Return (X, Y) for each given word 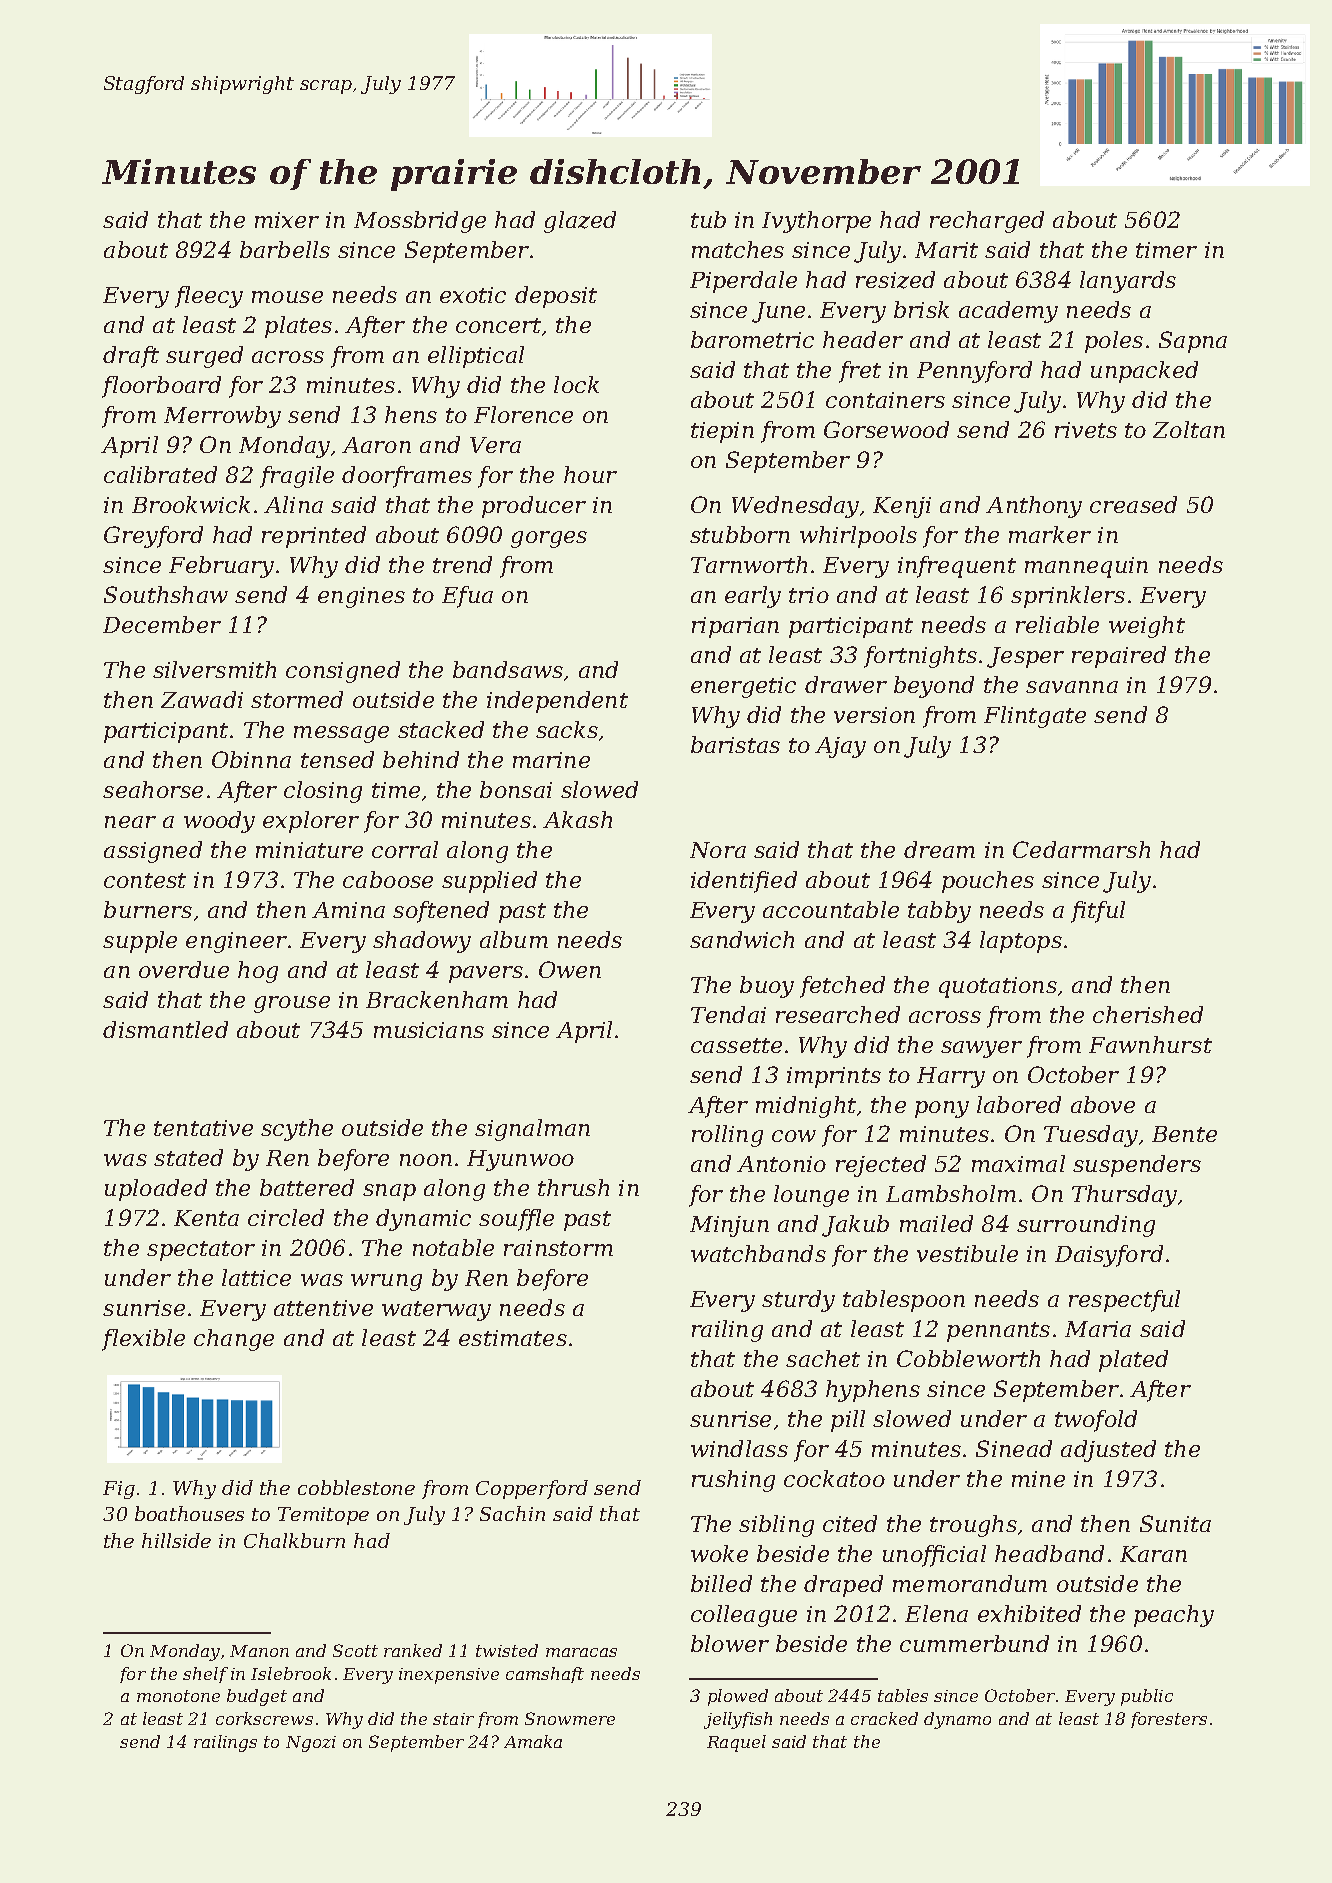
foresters (1169, 1720)
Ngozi (311, 1744)
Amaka (533, 1741)
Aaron (376, 445)
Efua (467, 597)
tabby (939, 912)
